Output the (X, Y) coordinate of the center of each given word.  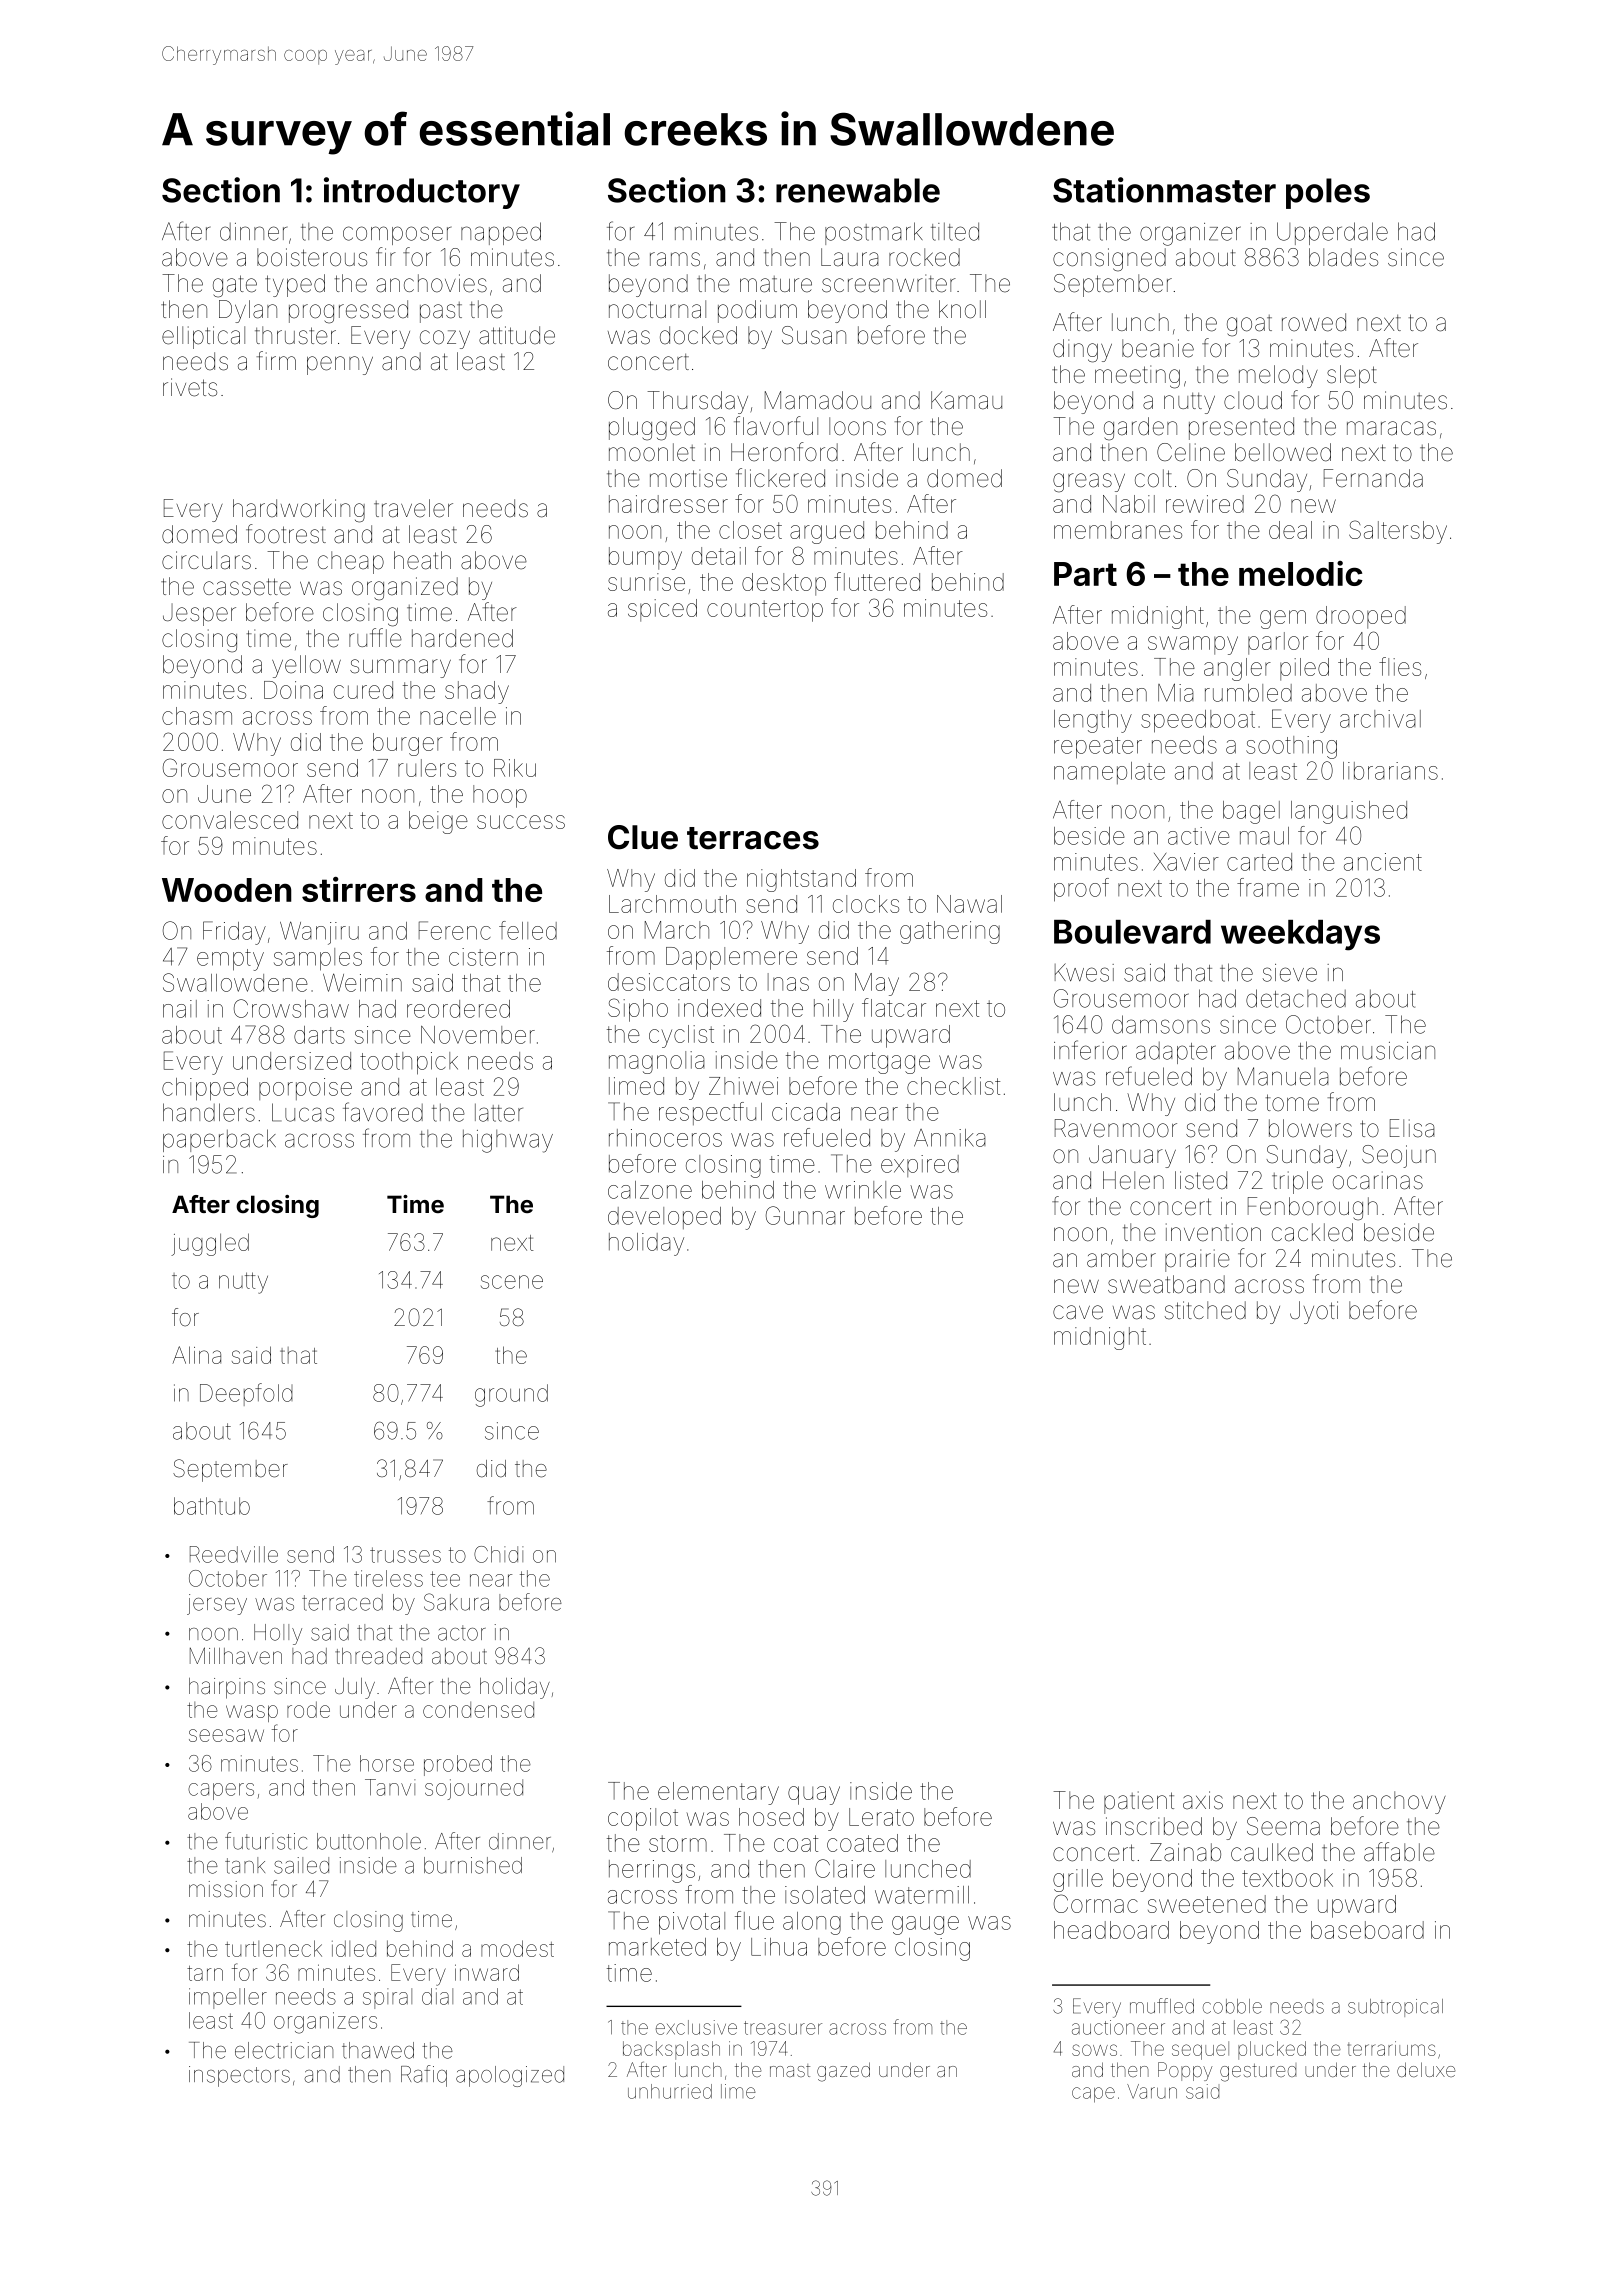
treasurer (783, 2028)
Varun (1152, 2091)
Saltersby (1398, 532)
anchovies (431, 283)
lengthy (1093, 721)
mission (226, 1889)
